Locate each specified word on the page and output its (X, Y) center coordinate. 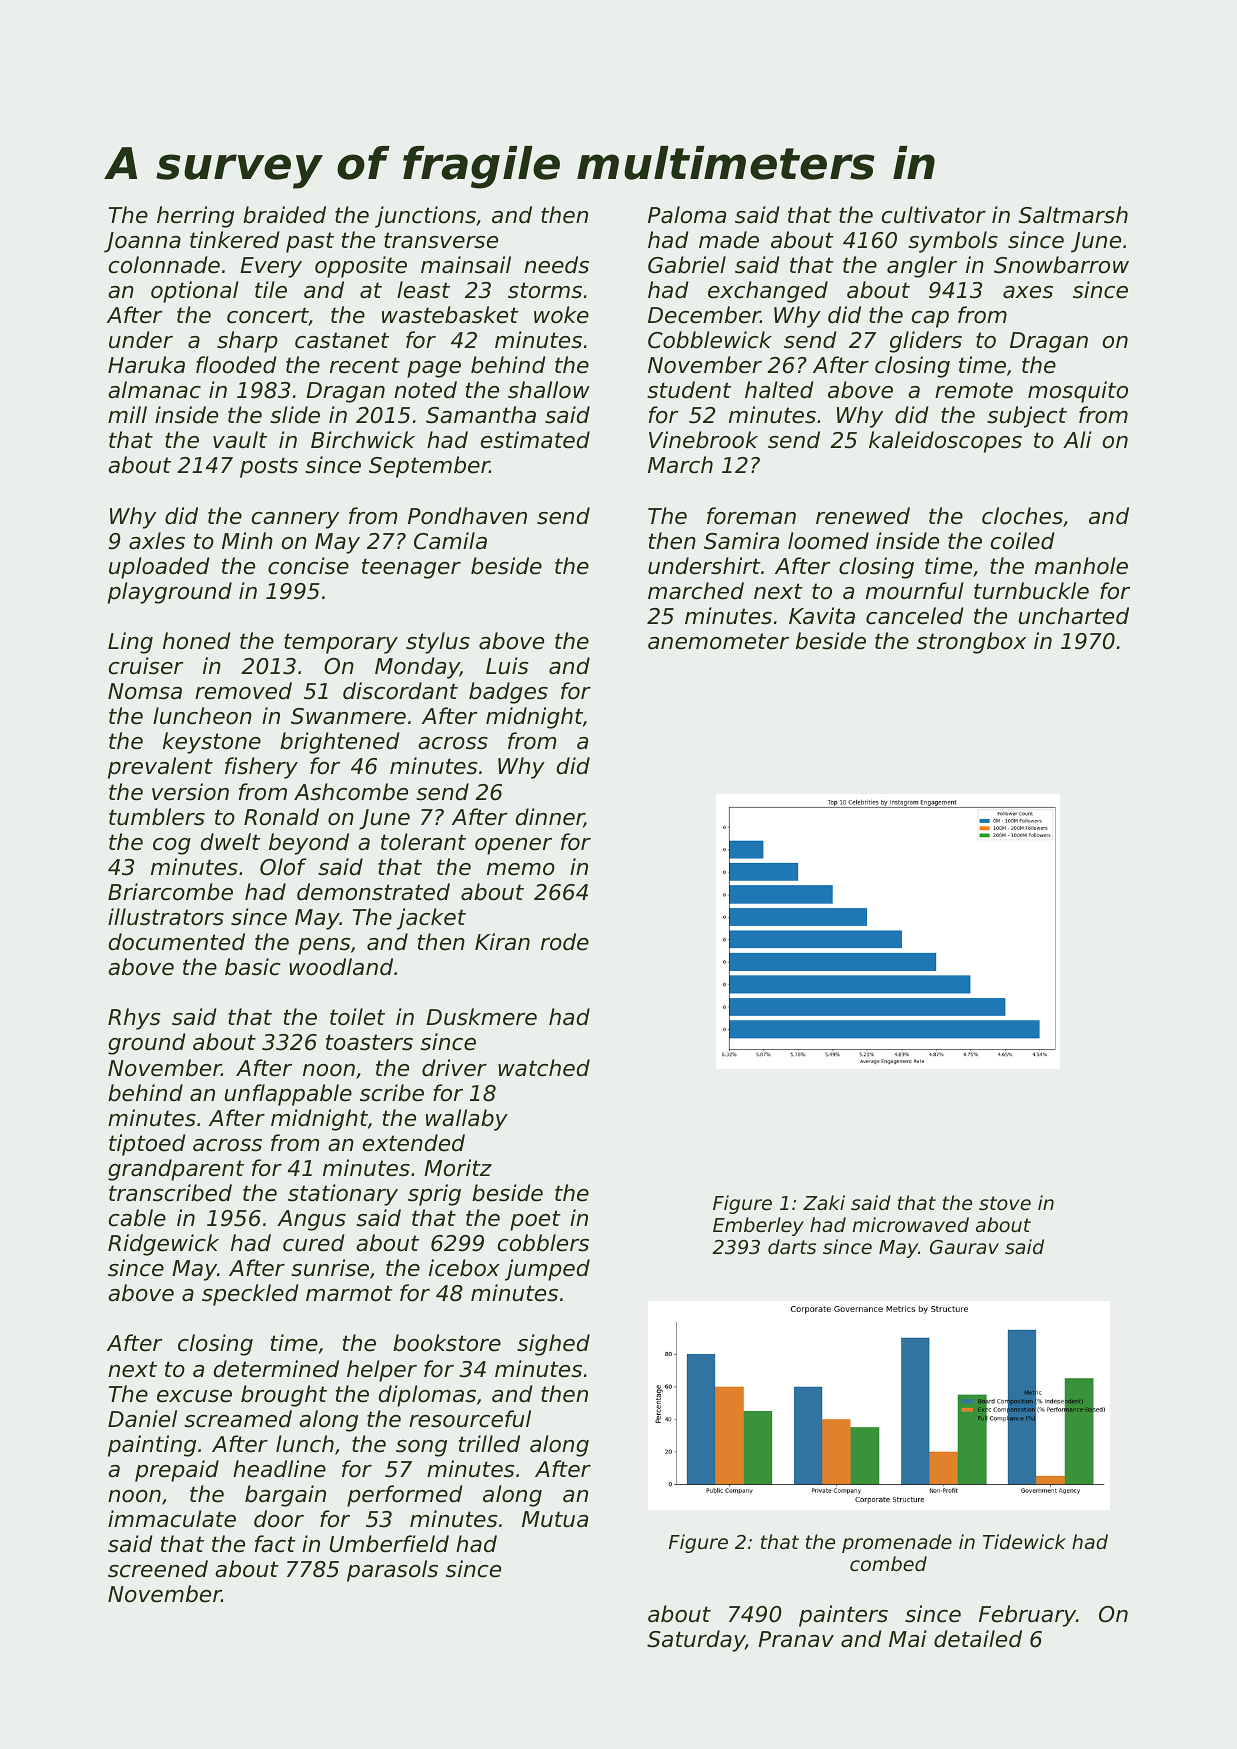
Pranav (796, 1639)
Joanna (142, 242)
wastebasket (450, 315)
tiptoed (147, 1145)
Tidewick (1024, 1542)
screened (158, 1569)
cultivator (934, 215)
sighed (553, 1345)
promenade (897, 1543)
